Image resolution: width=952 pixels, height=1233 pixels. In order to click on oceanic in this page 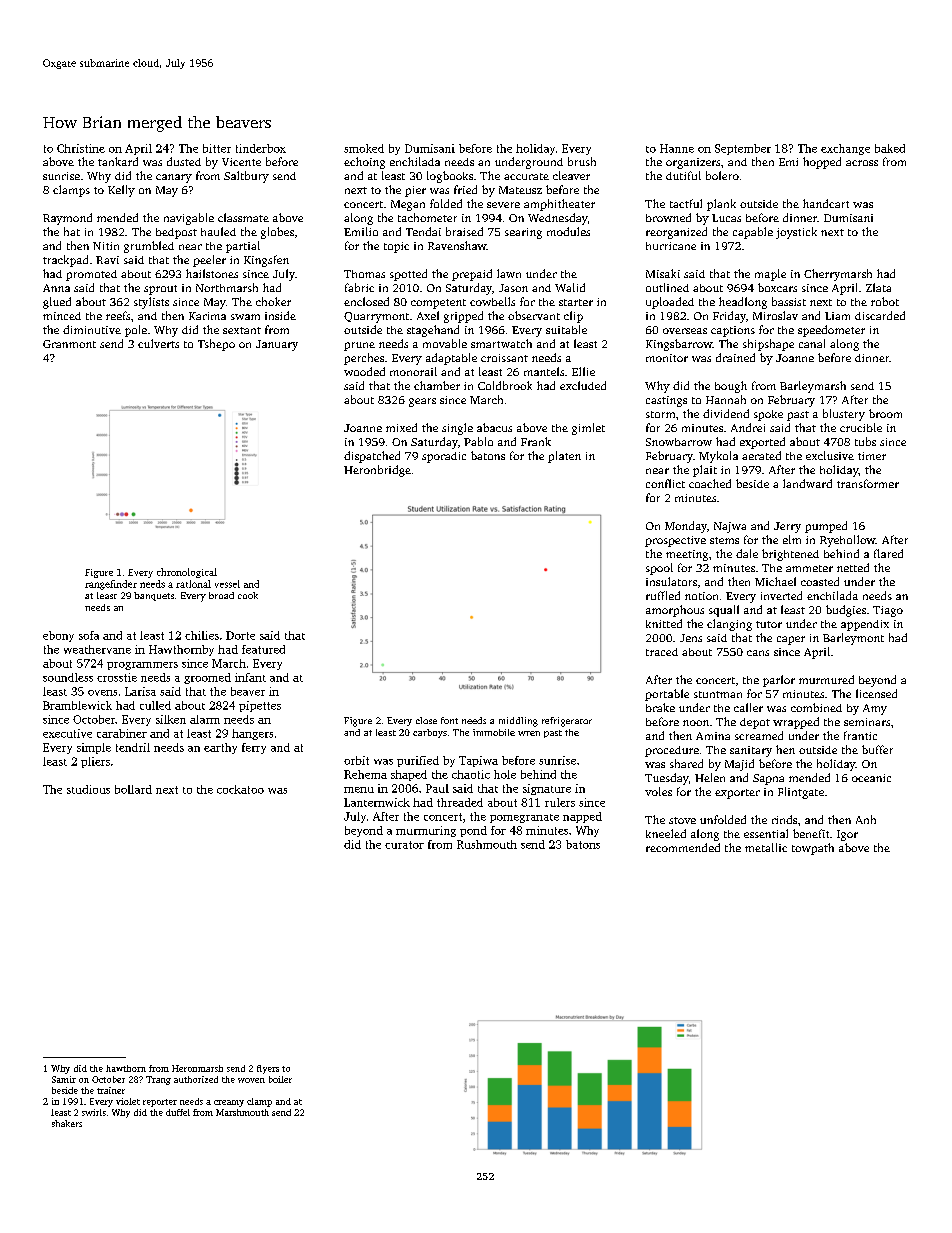, I will do `click(871, 778)`.
